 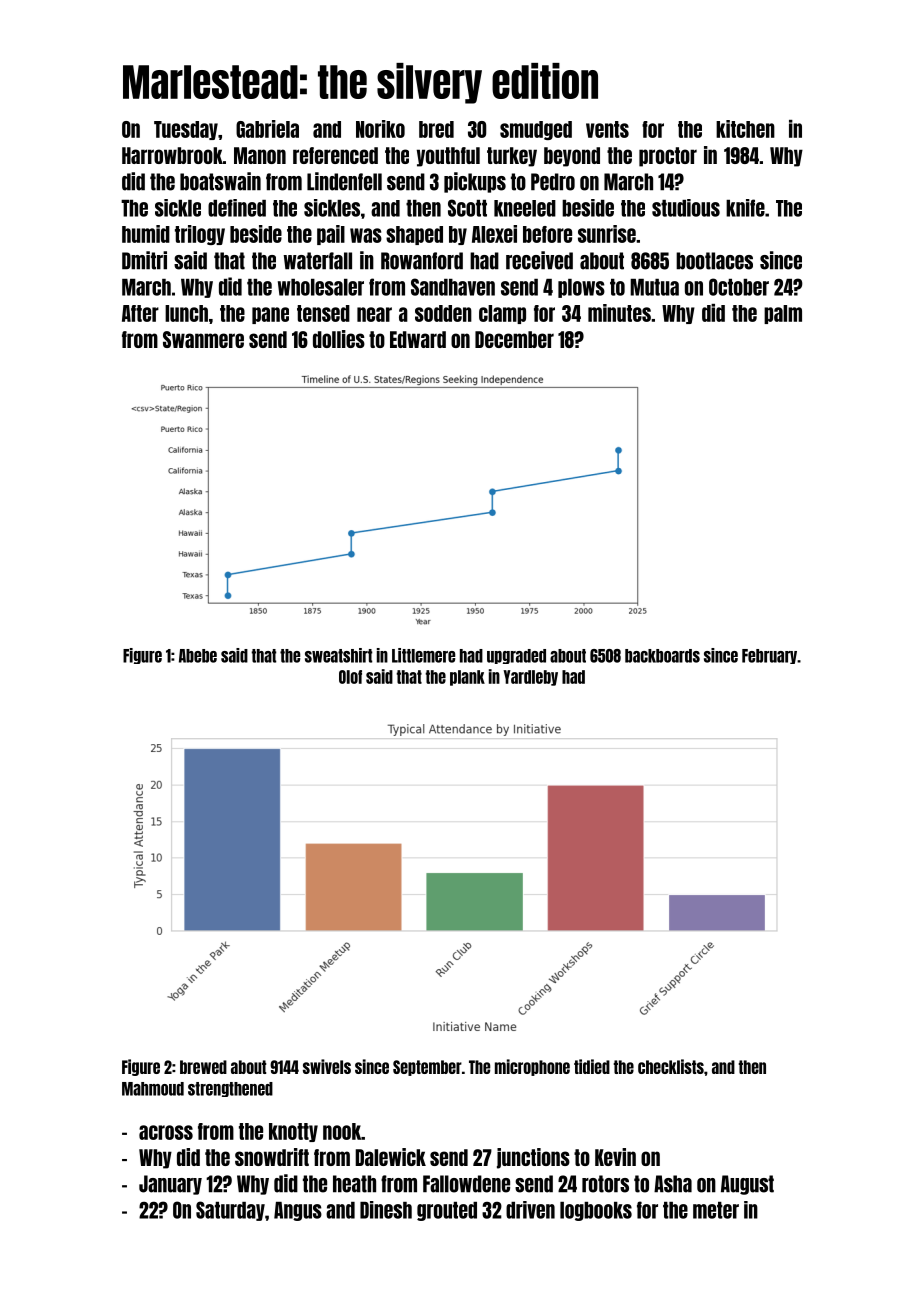 I want to click on Mahmoud, so click(x=153, y=1089).
